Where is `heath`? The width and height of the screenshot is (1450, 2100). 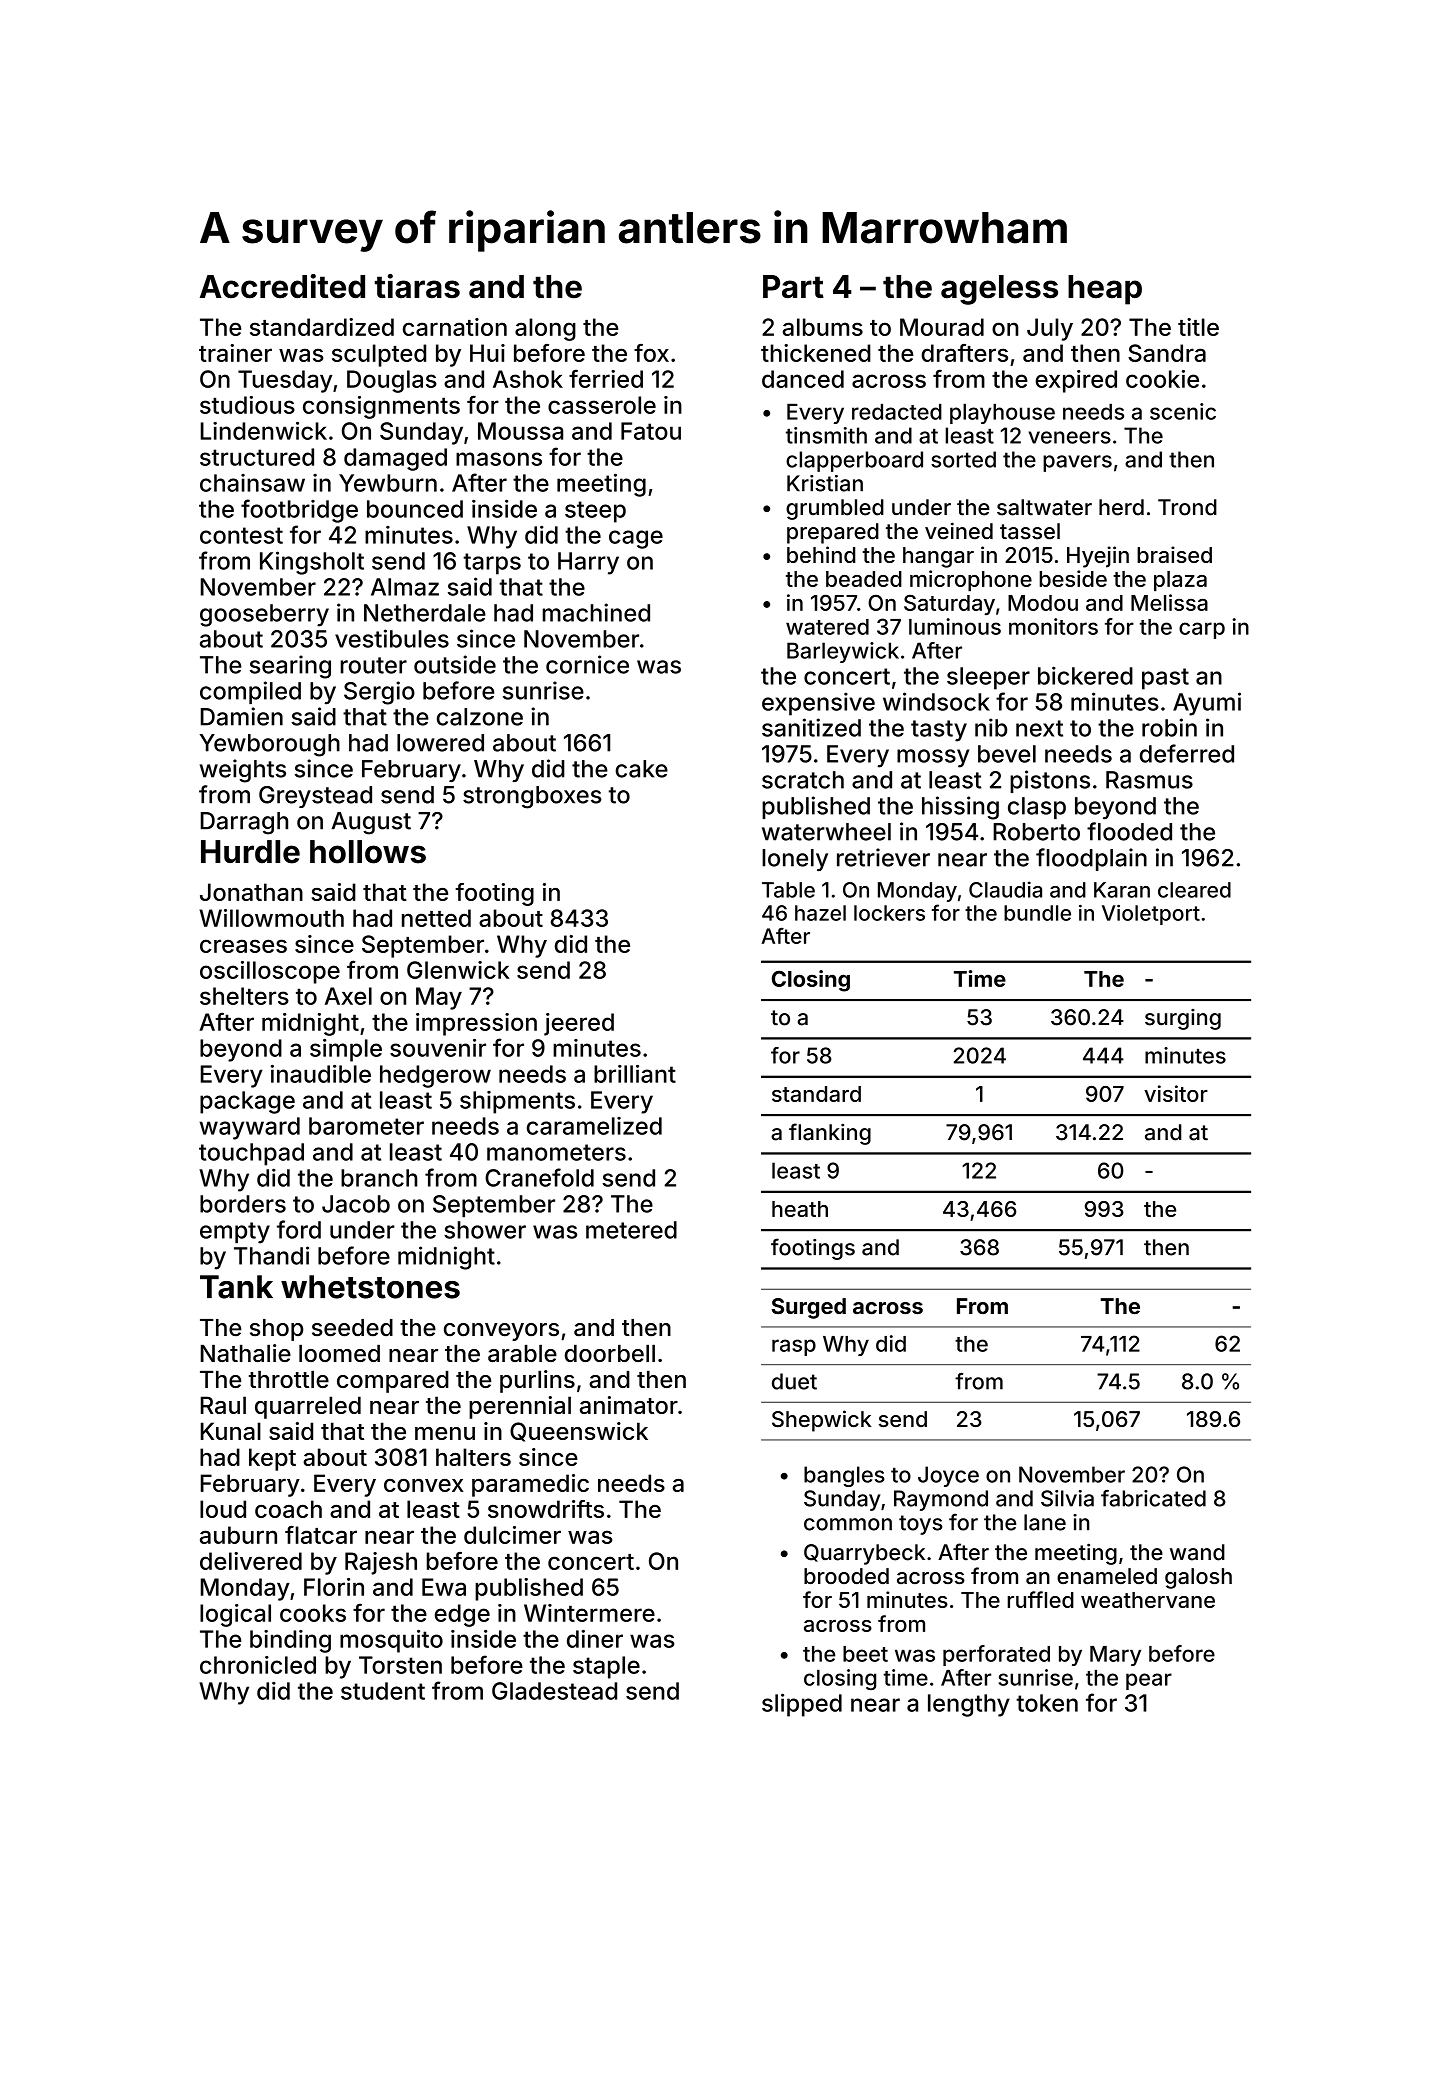 heath is located at coordinates (800, 1209).
